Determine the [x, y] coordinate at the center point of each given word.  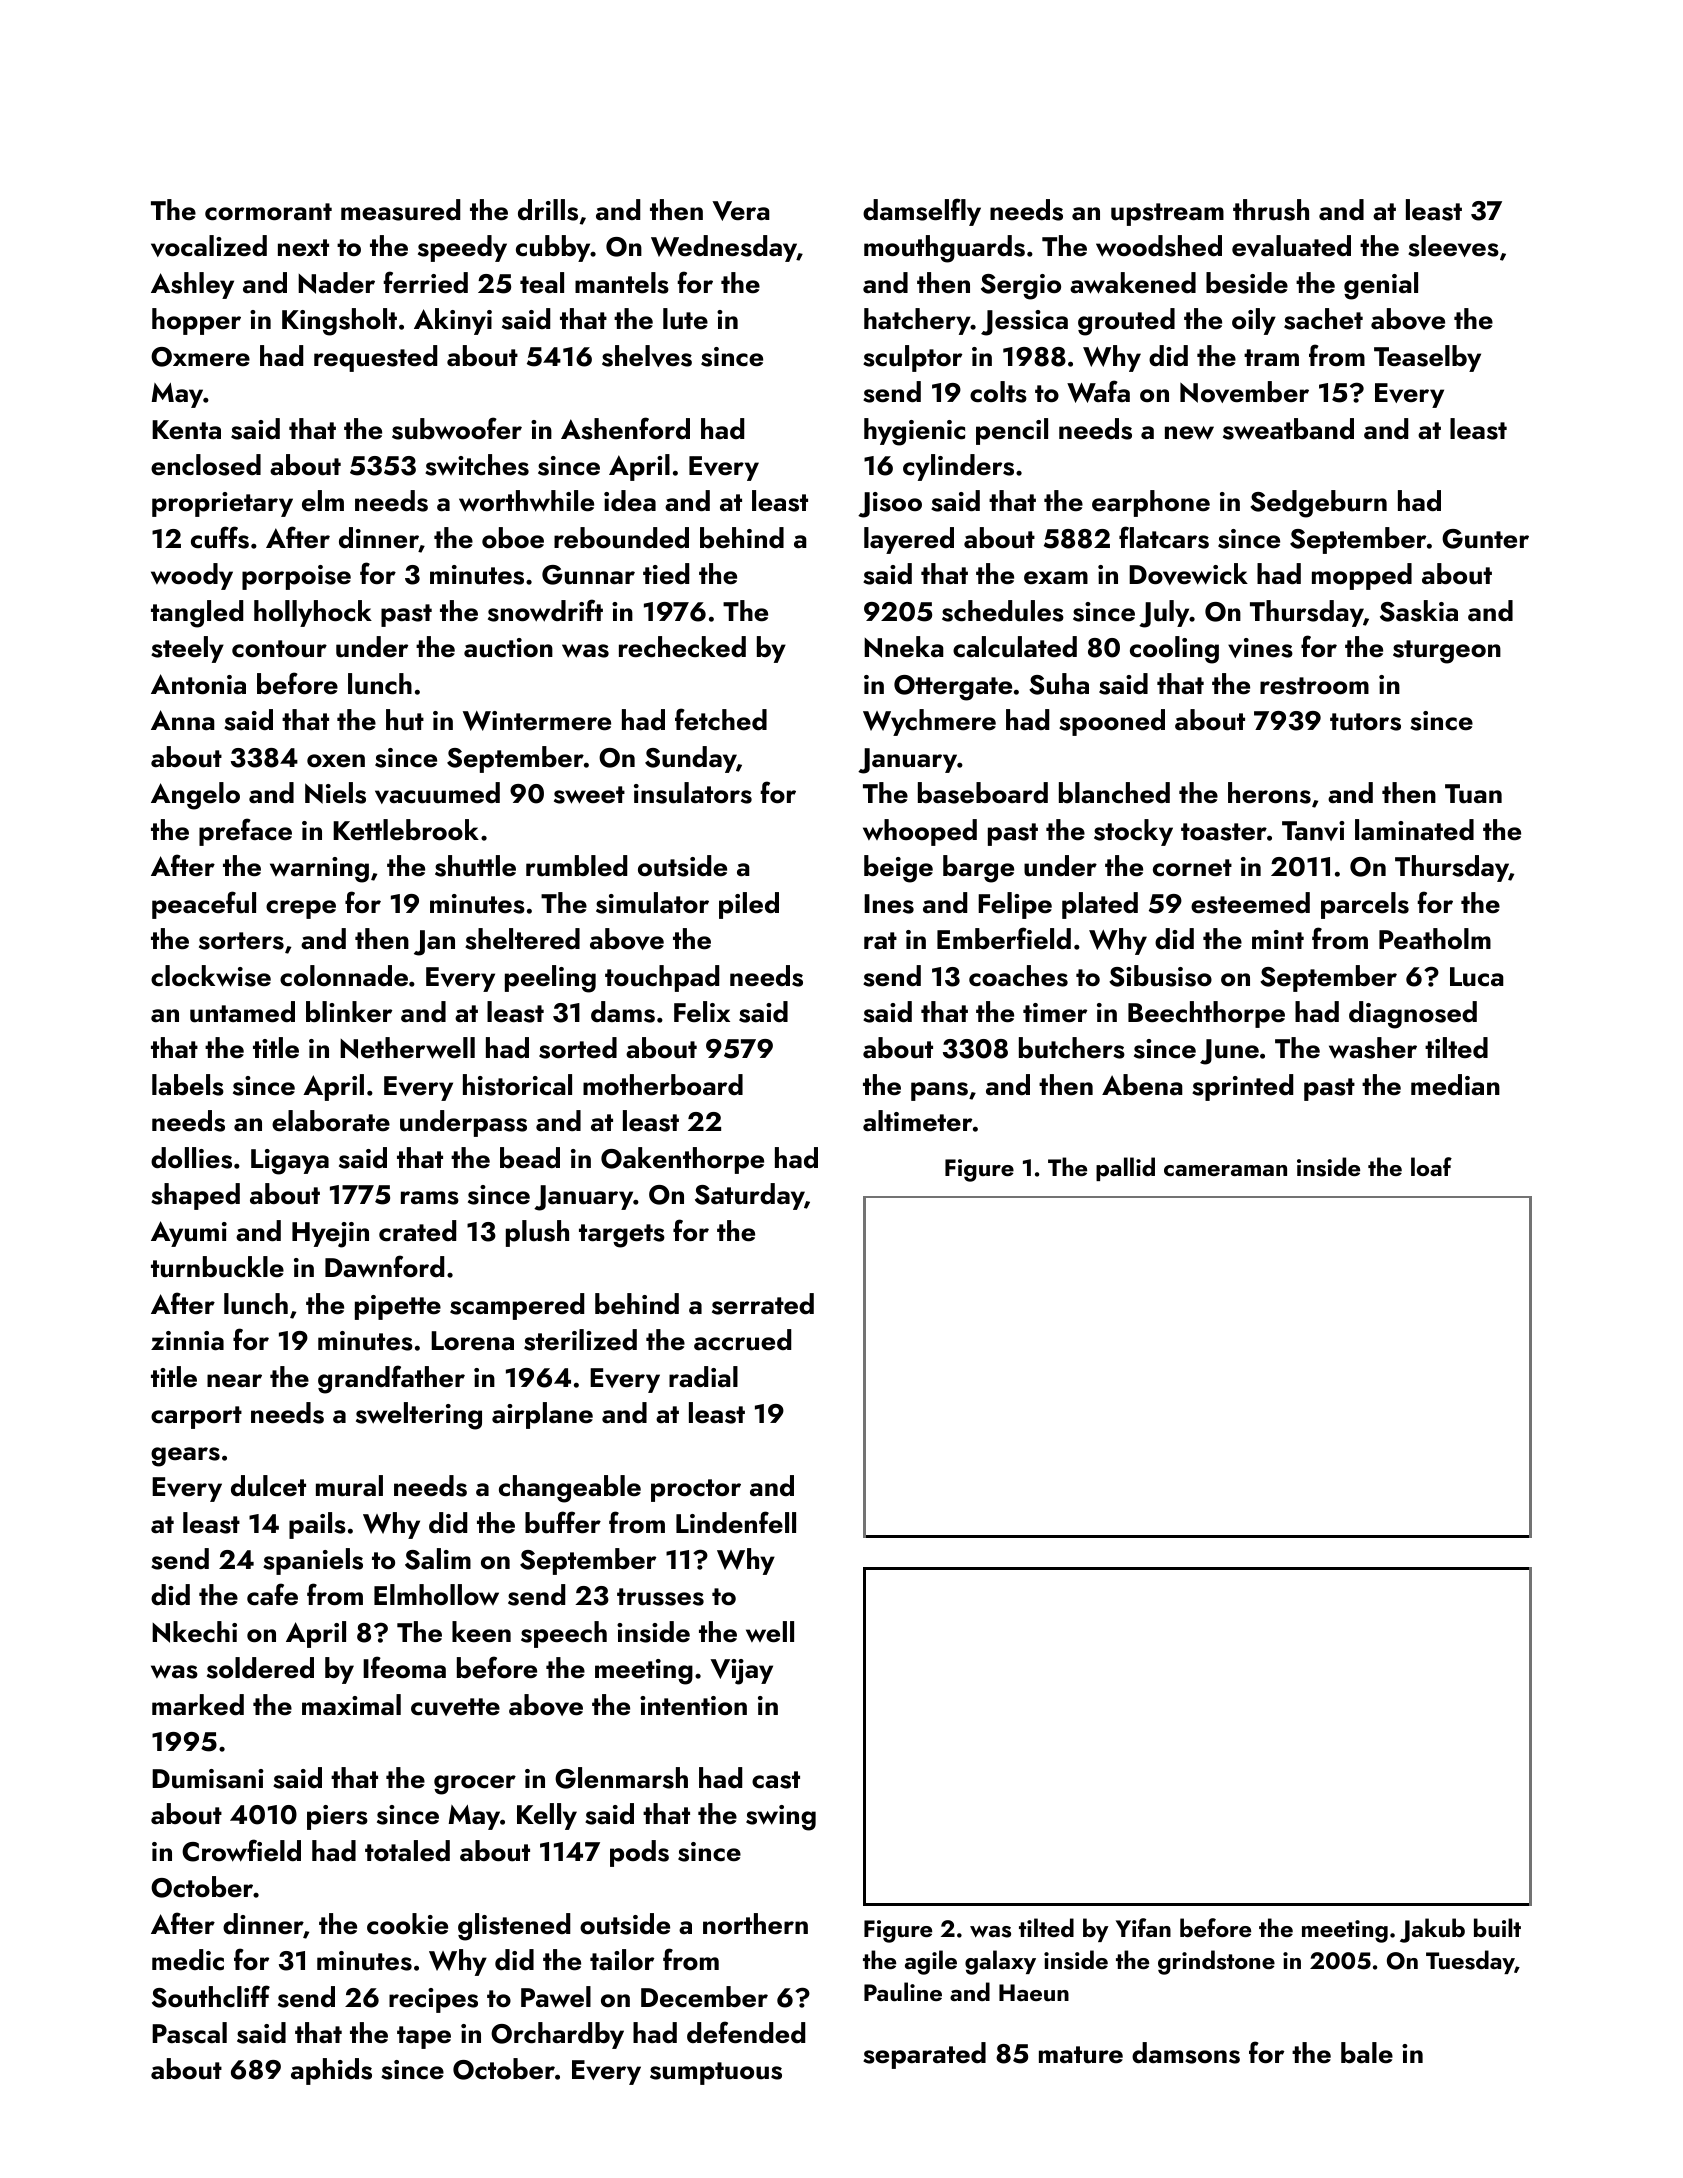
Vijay [741, 1672]
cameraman [1225, 1170]
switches [477, 465]
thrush [1271, 210]
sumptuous [716, 2073]
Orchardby [557, 2035]
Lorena [472, 1341]
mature [1081, 2055]
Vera [741, 211]
